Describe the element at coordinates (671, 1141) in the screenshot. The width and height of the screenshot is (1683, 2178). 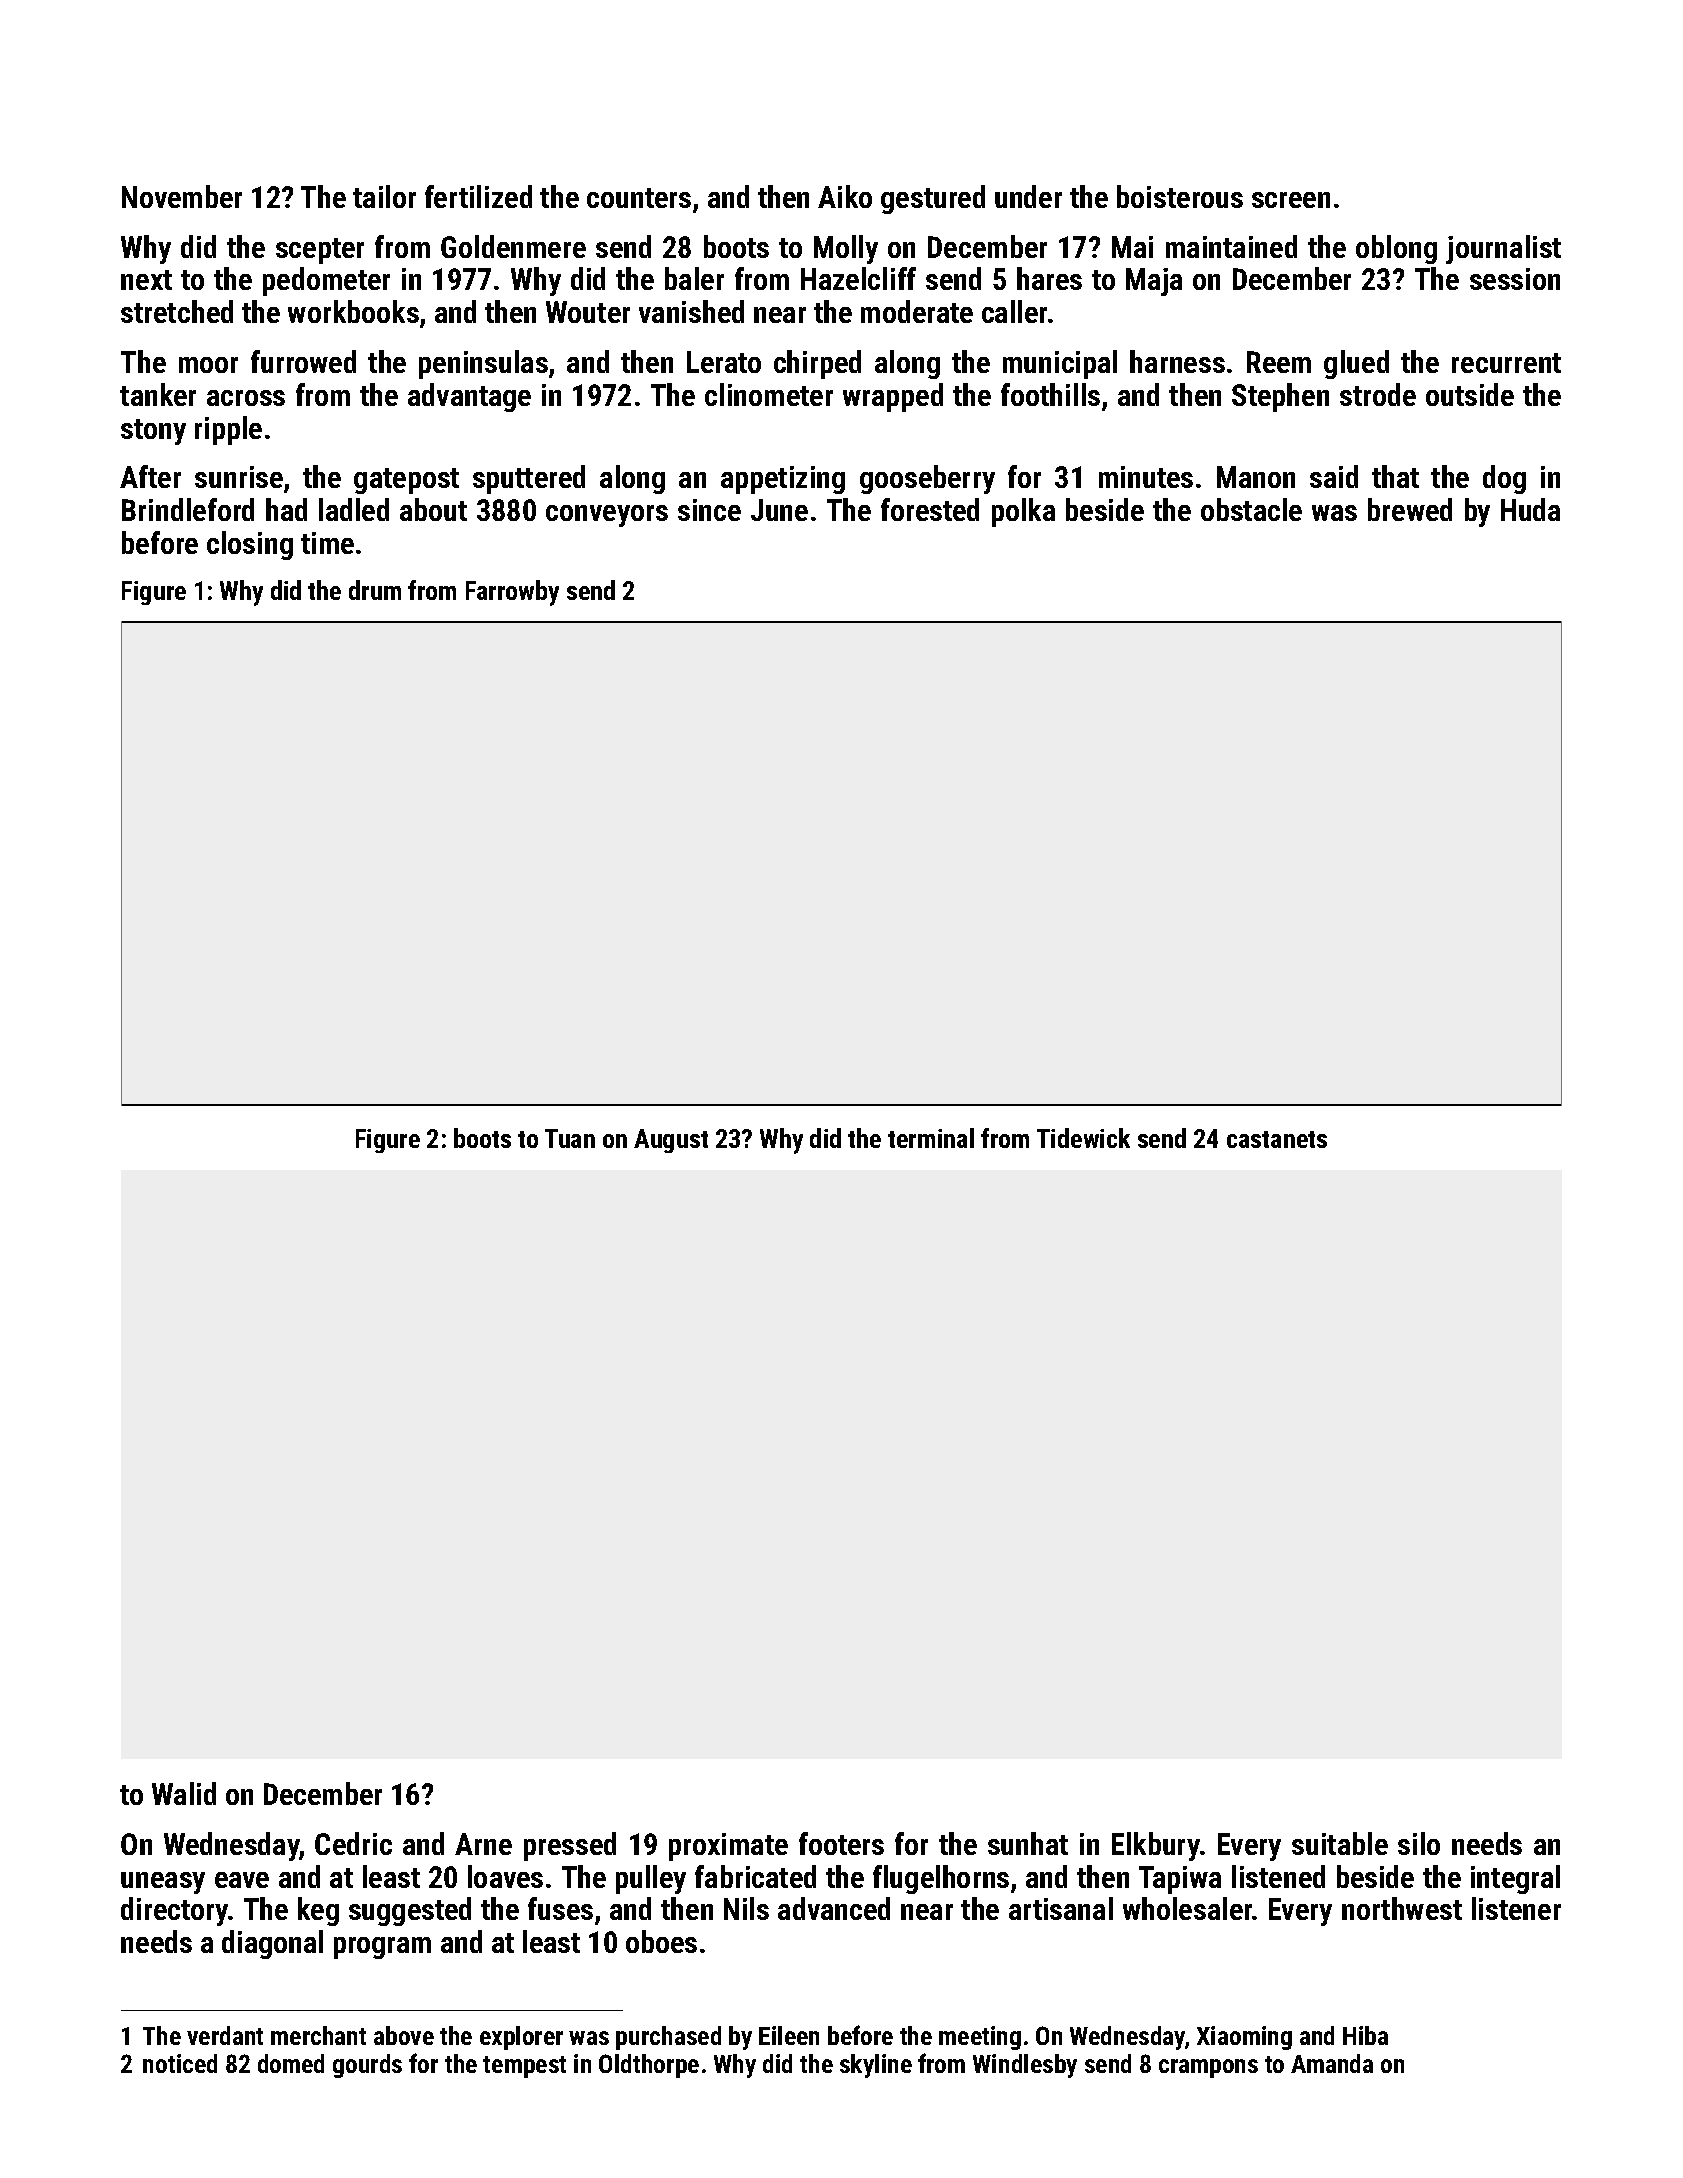
I see `August` at that location.
